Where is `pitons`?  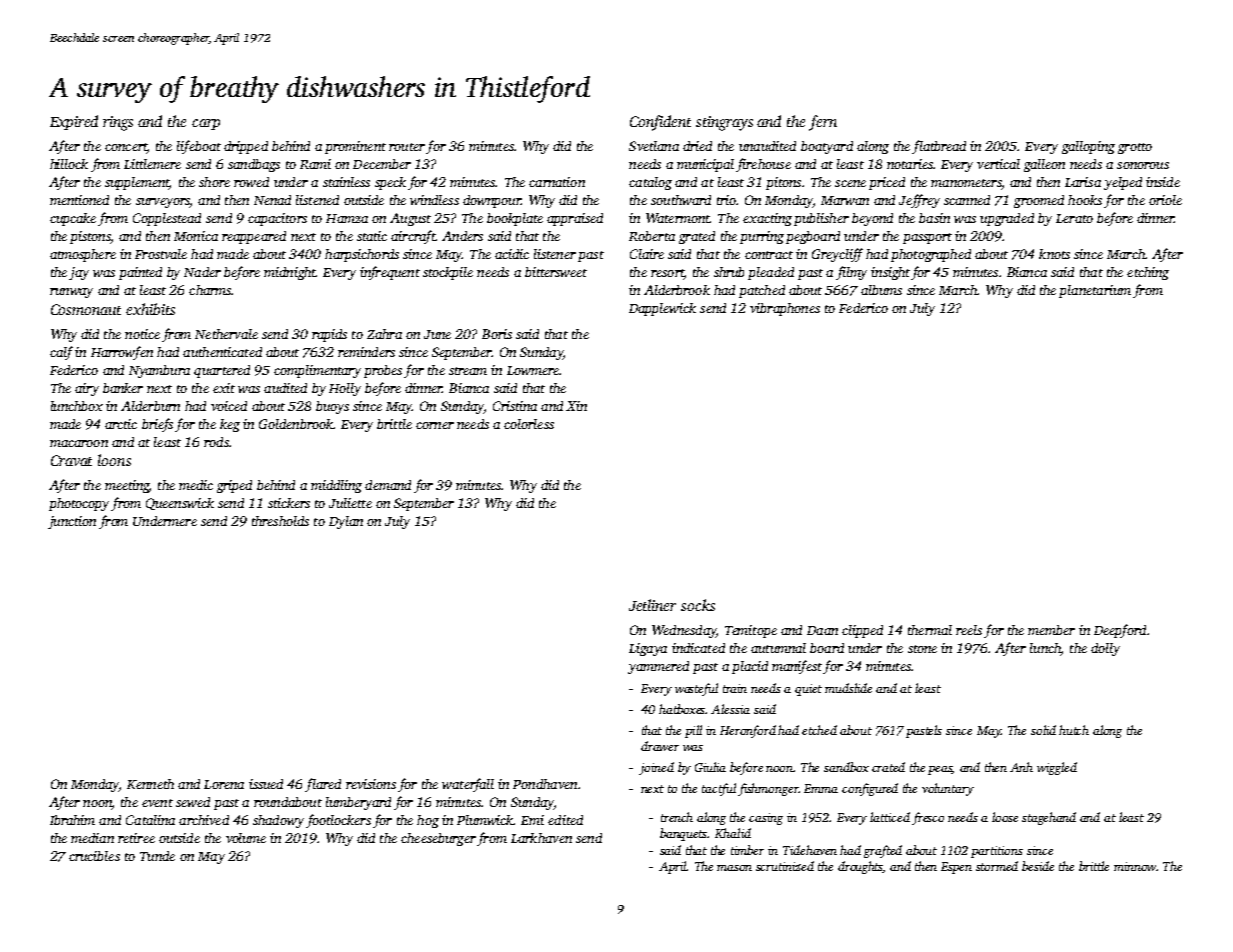
pitons is located at coordinates (783, 183).
